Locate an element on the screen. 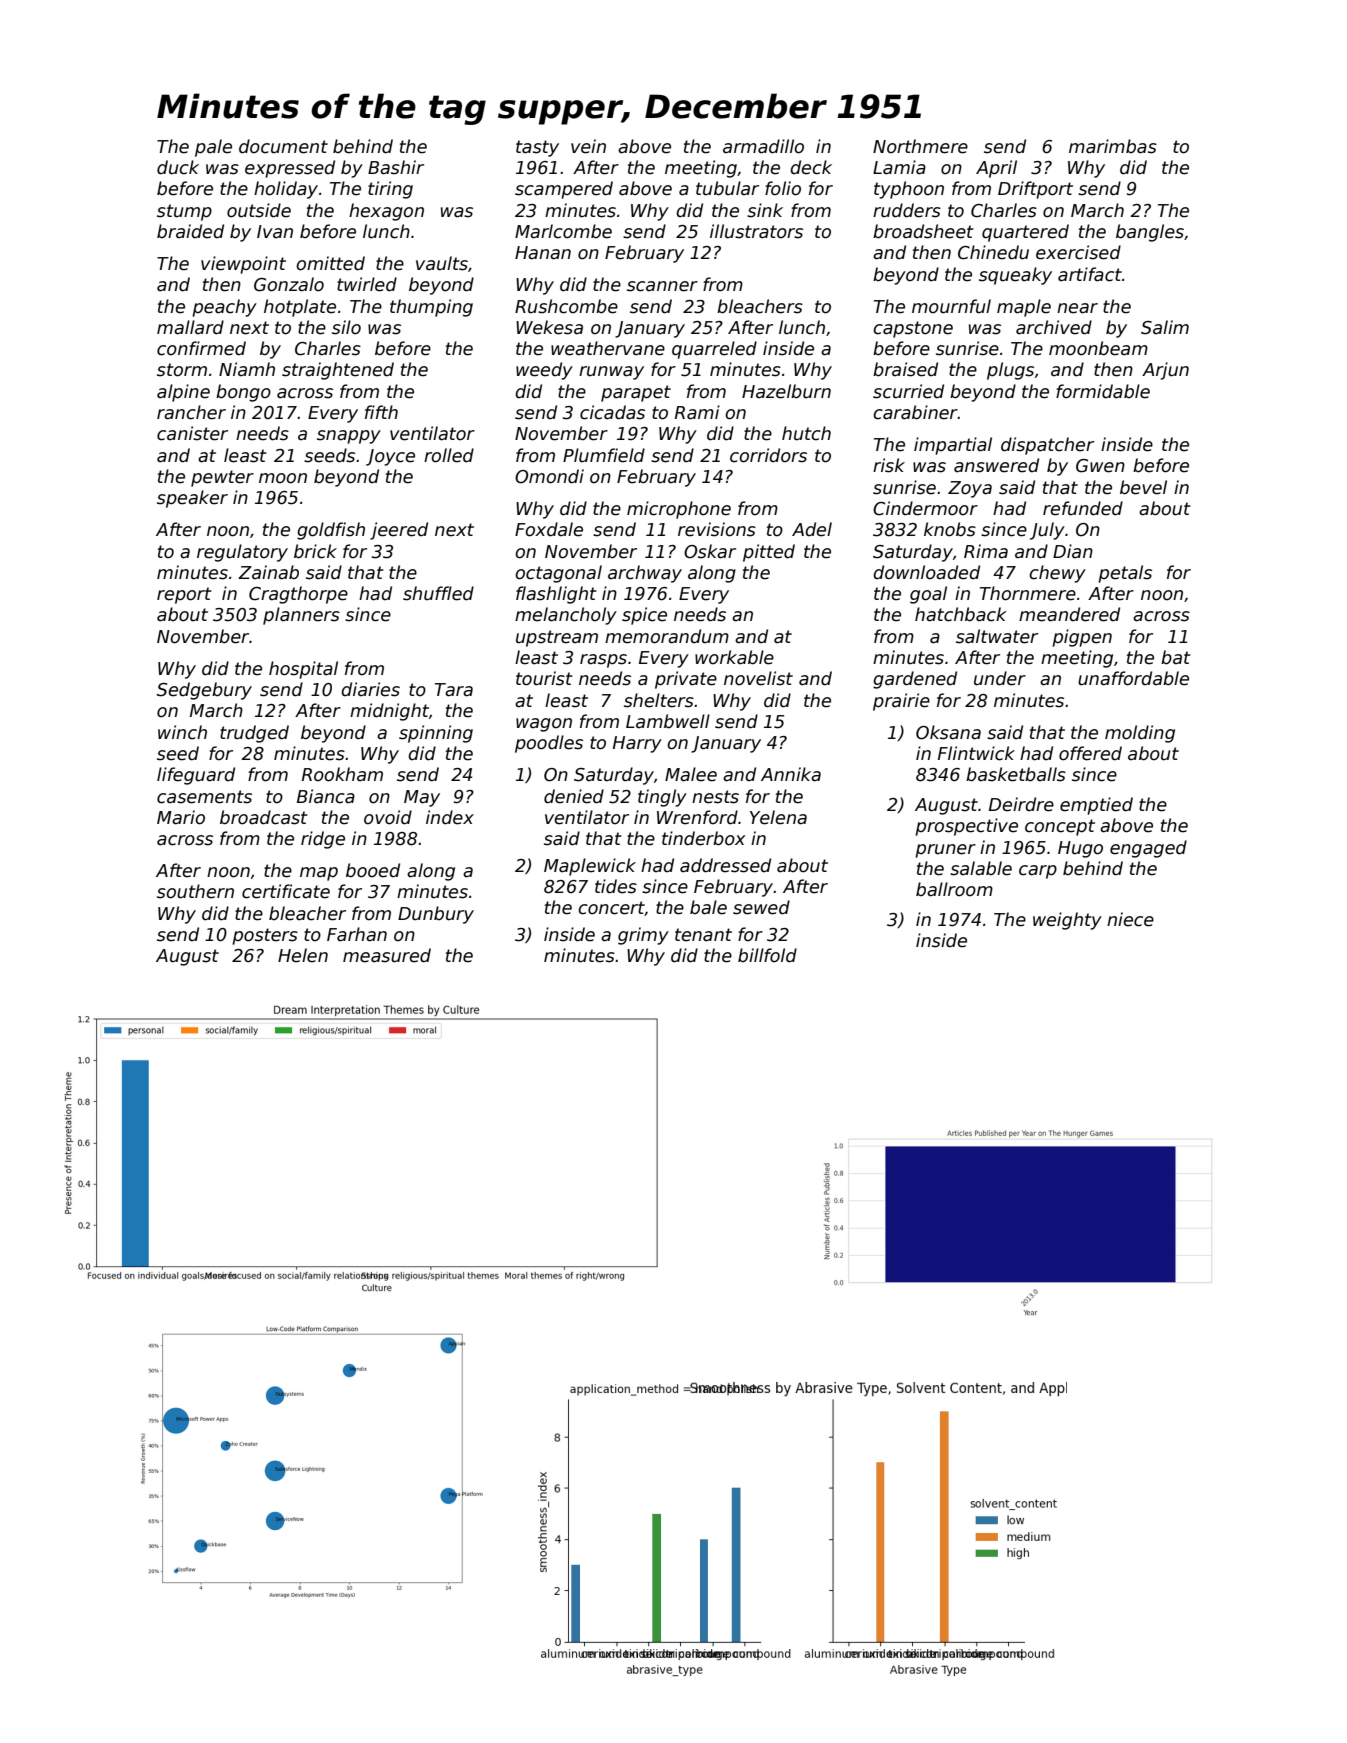 The height and width of the screenshot is (1743, 1347). jeered is located at coordinates (399, 531).
